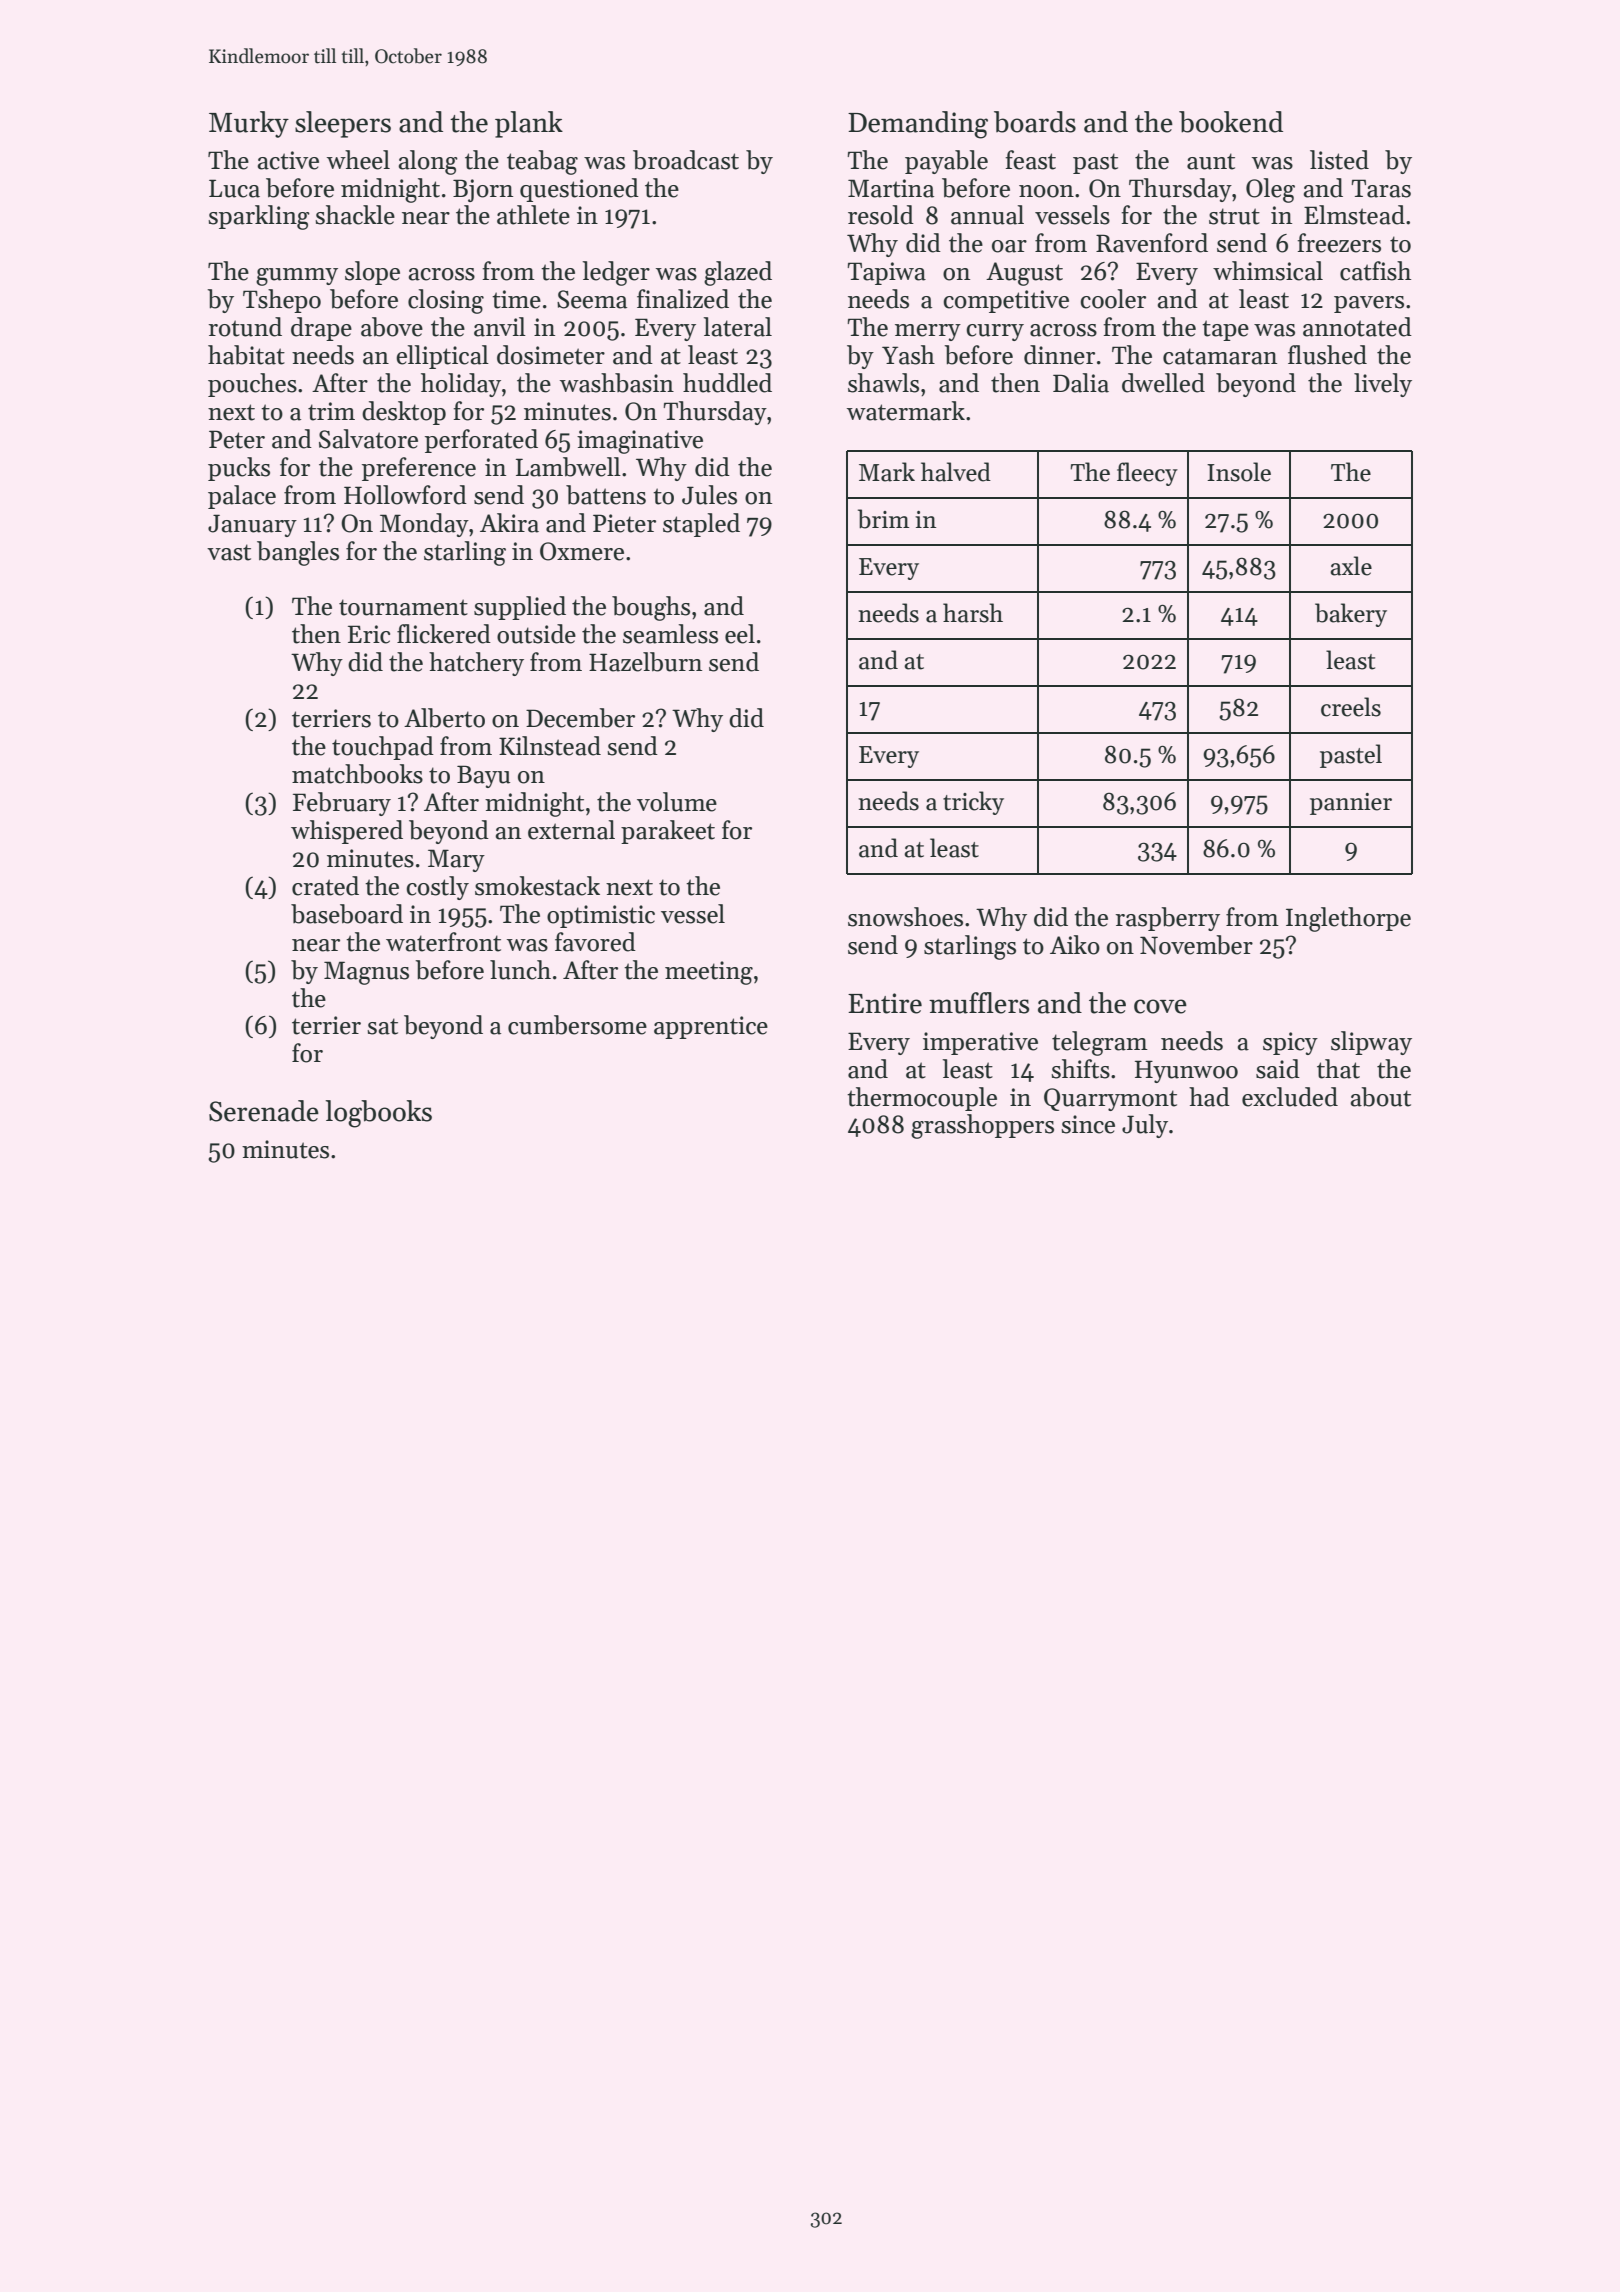  Describe the element at coordinates (378, 1114) in the screenshot. I see `logbooks` at that location.
